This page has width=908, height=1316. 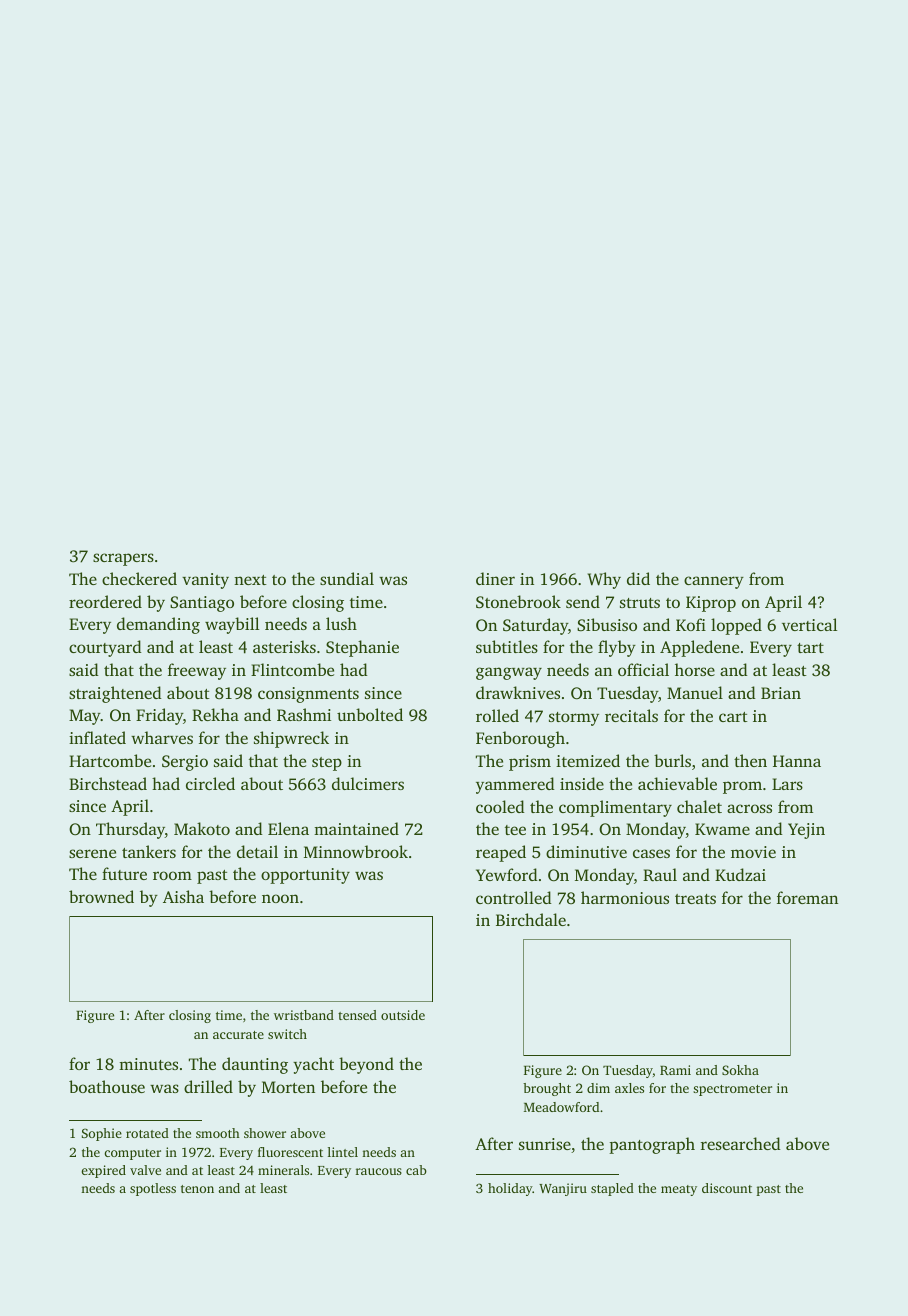 What do you see at coordinates (563, 1189) in the page?
I see `Wanjiru` at bounding box center [563, 1189].
